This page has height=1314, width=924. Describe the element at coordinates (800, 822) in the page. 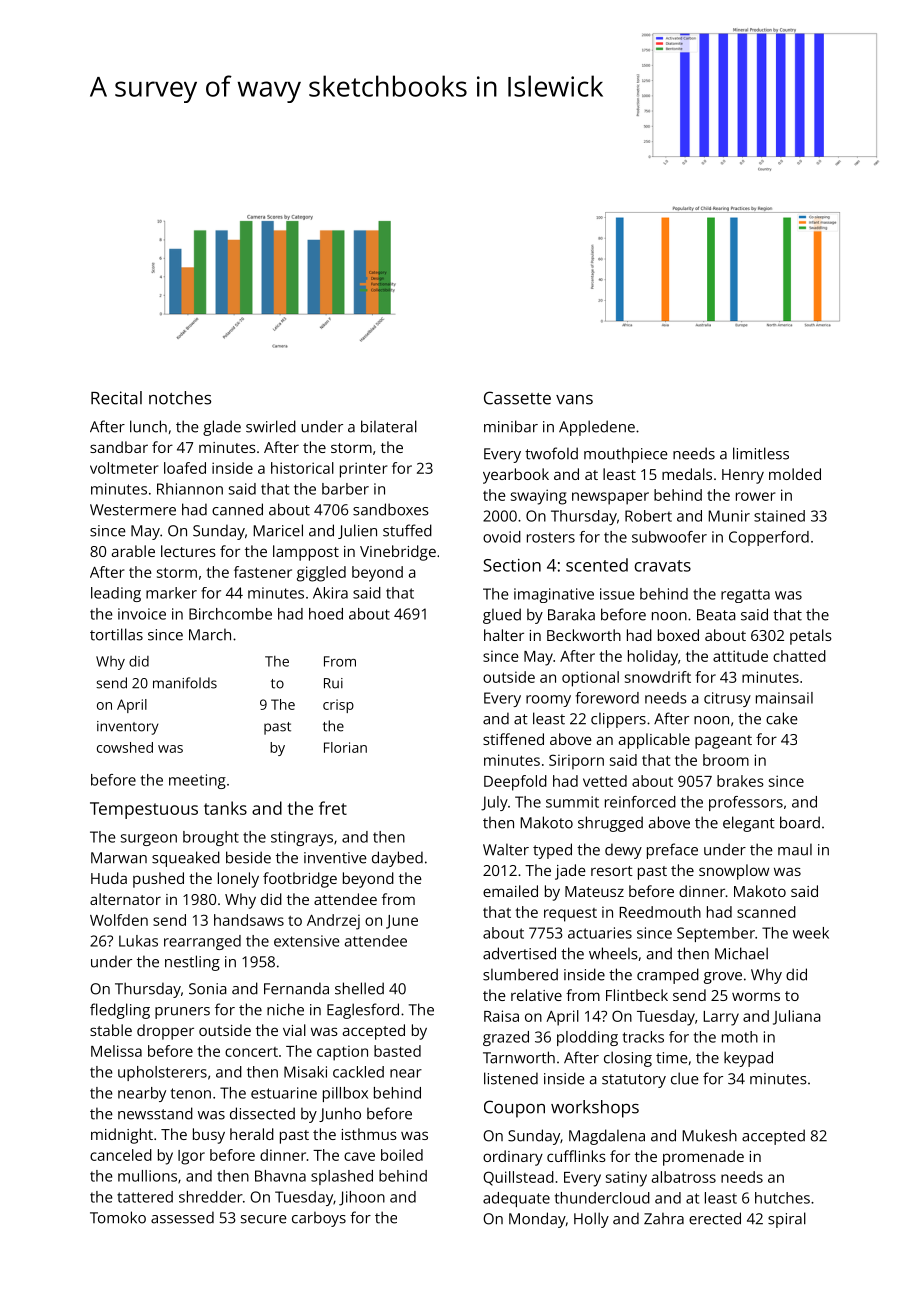

I see `board` at that location.
